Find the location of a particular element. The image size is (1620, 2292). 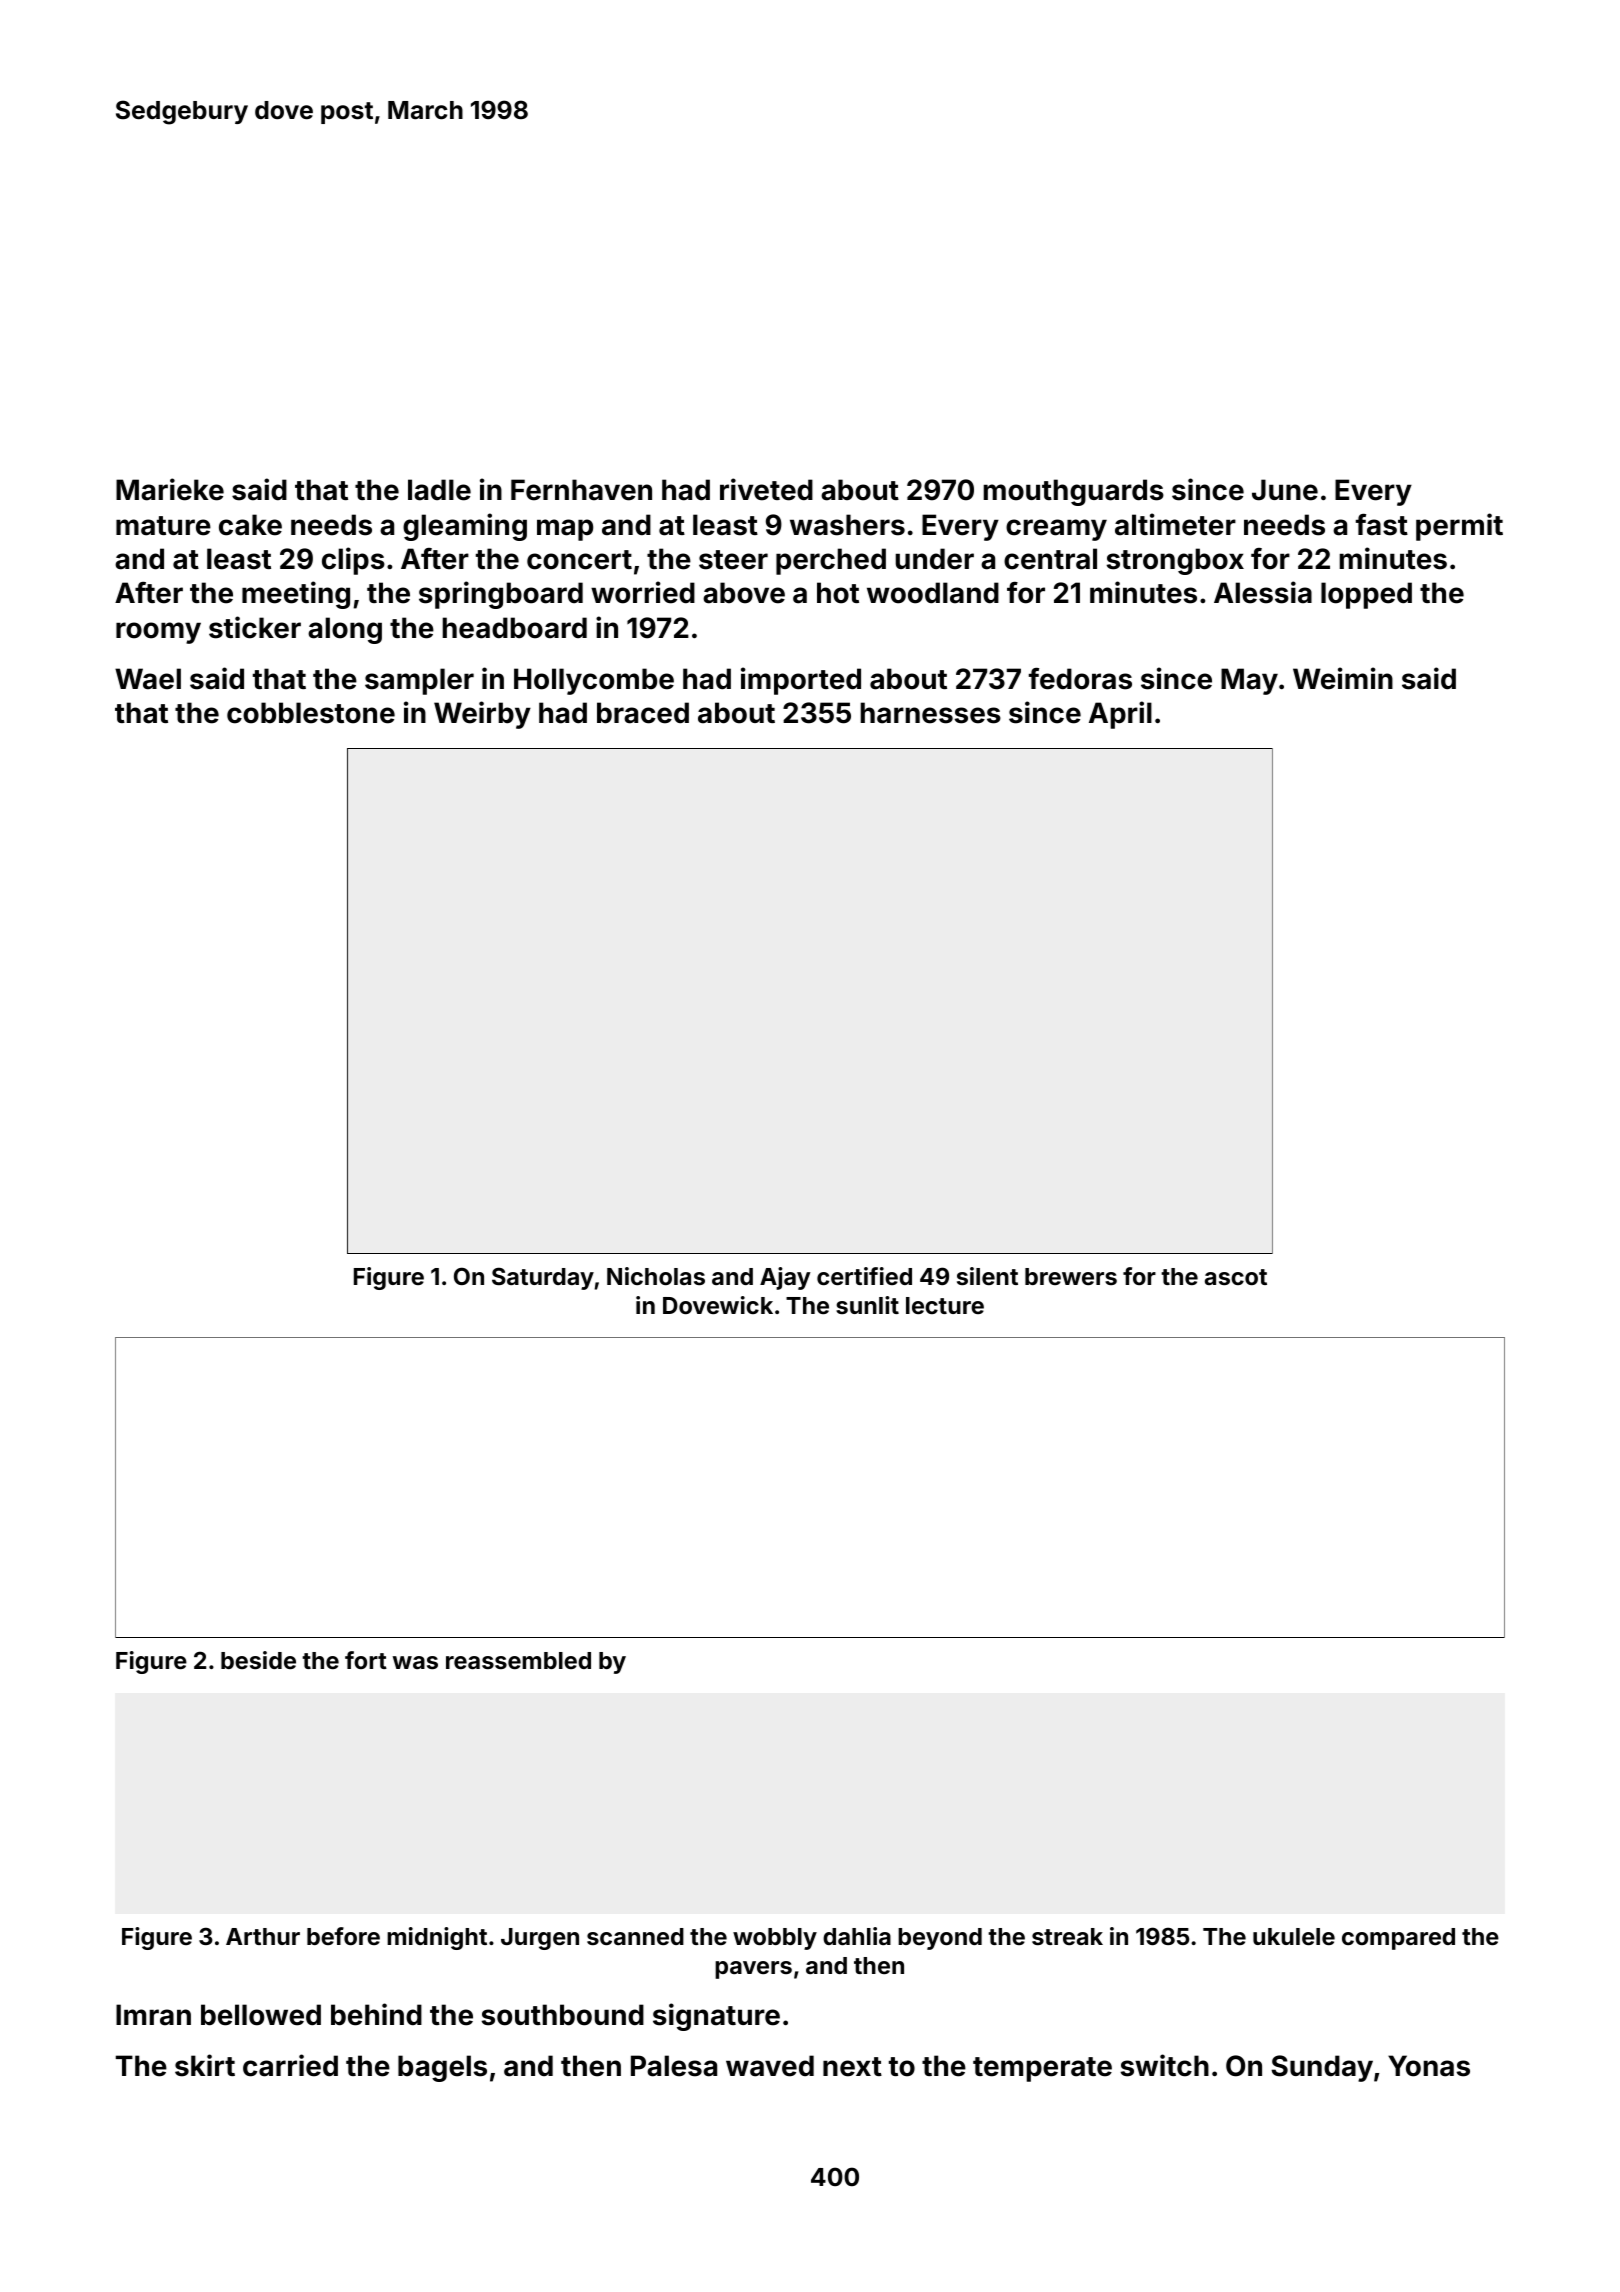

before is located at coordinates (343, 1936).
